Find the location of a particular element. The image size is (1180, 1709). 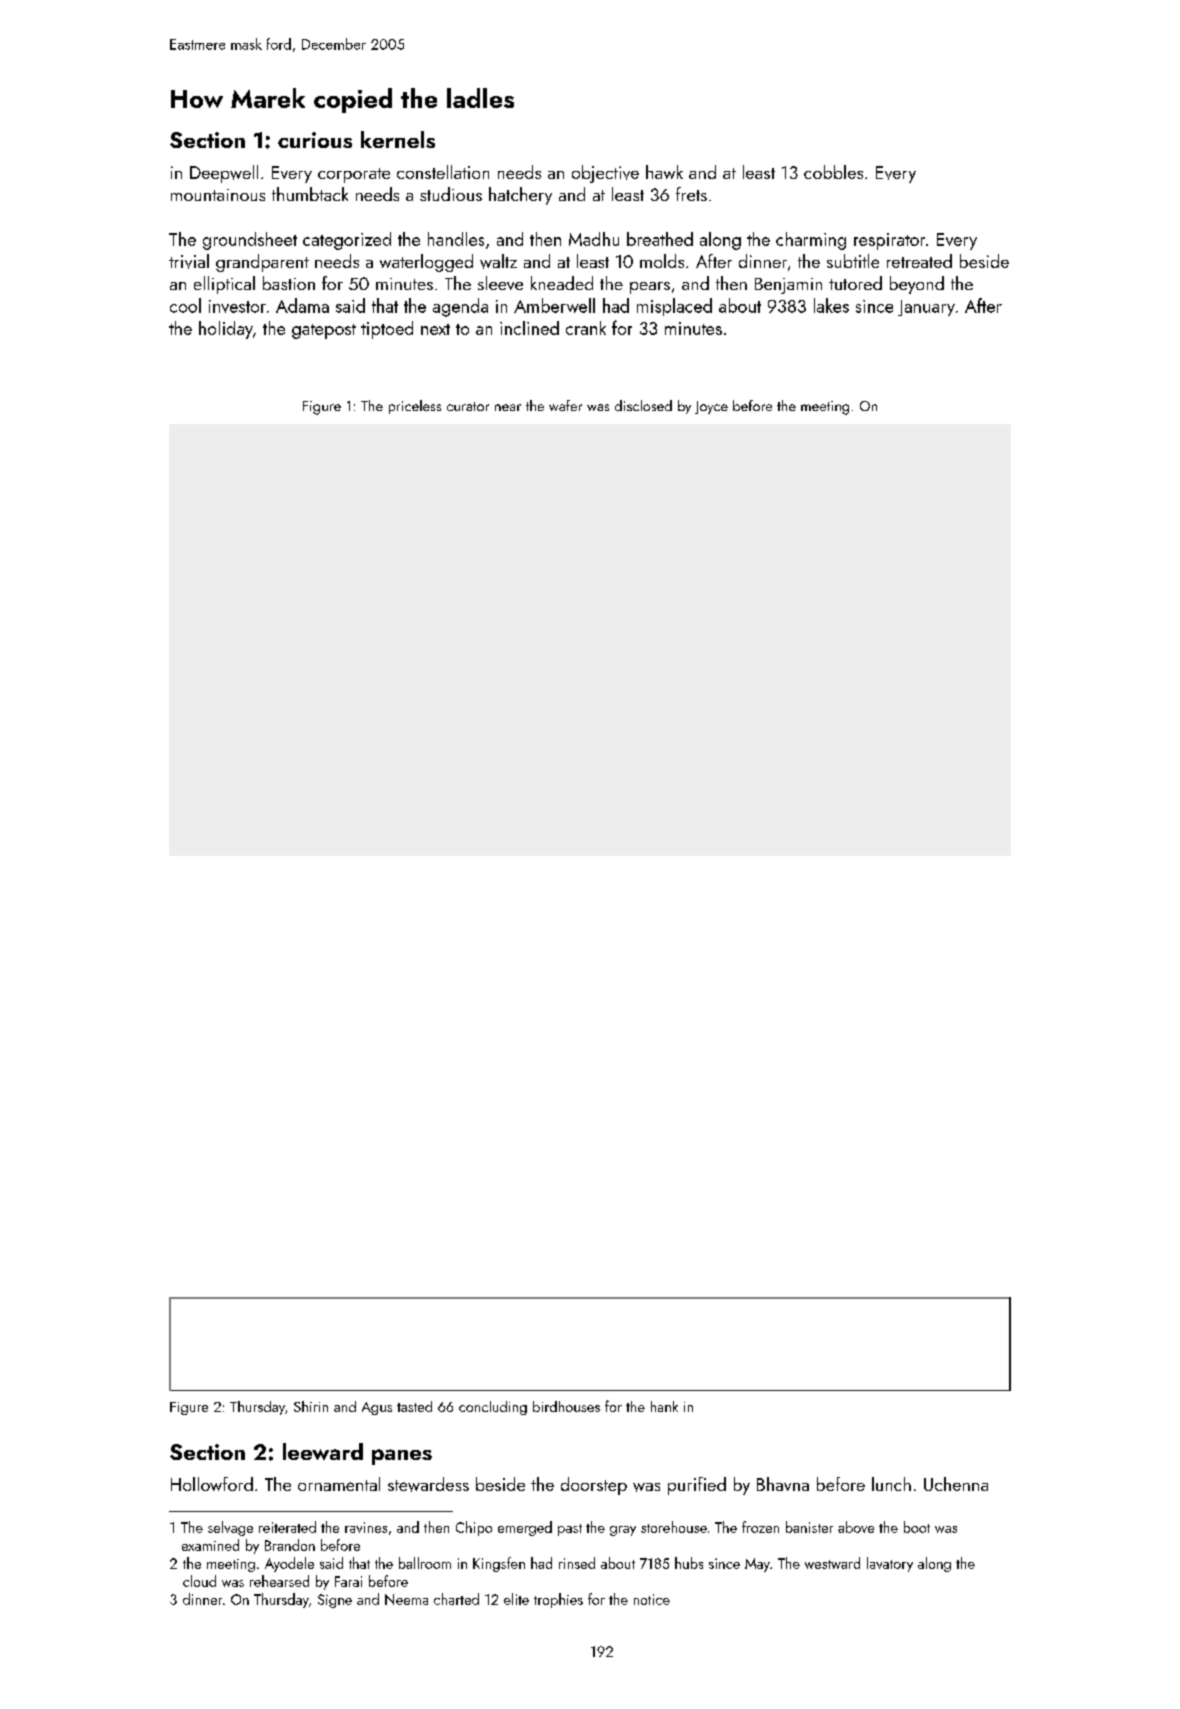

near is located at coordinates (508, 407).
